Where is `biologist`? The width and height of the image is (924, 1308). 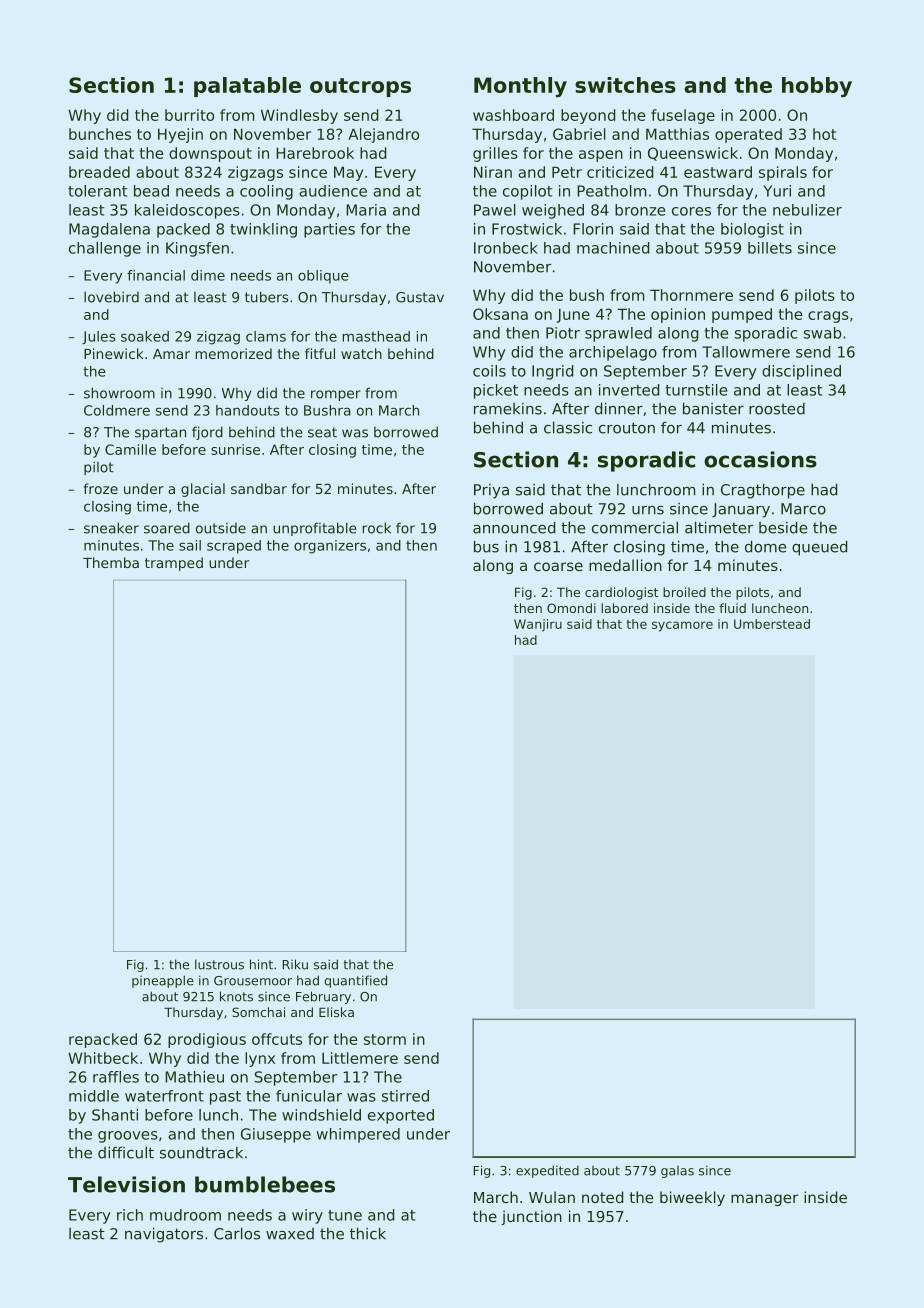
biologist is located at coordinates (752, 230).
